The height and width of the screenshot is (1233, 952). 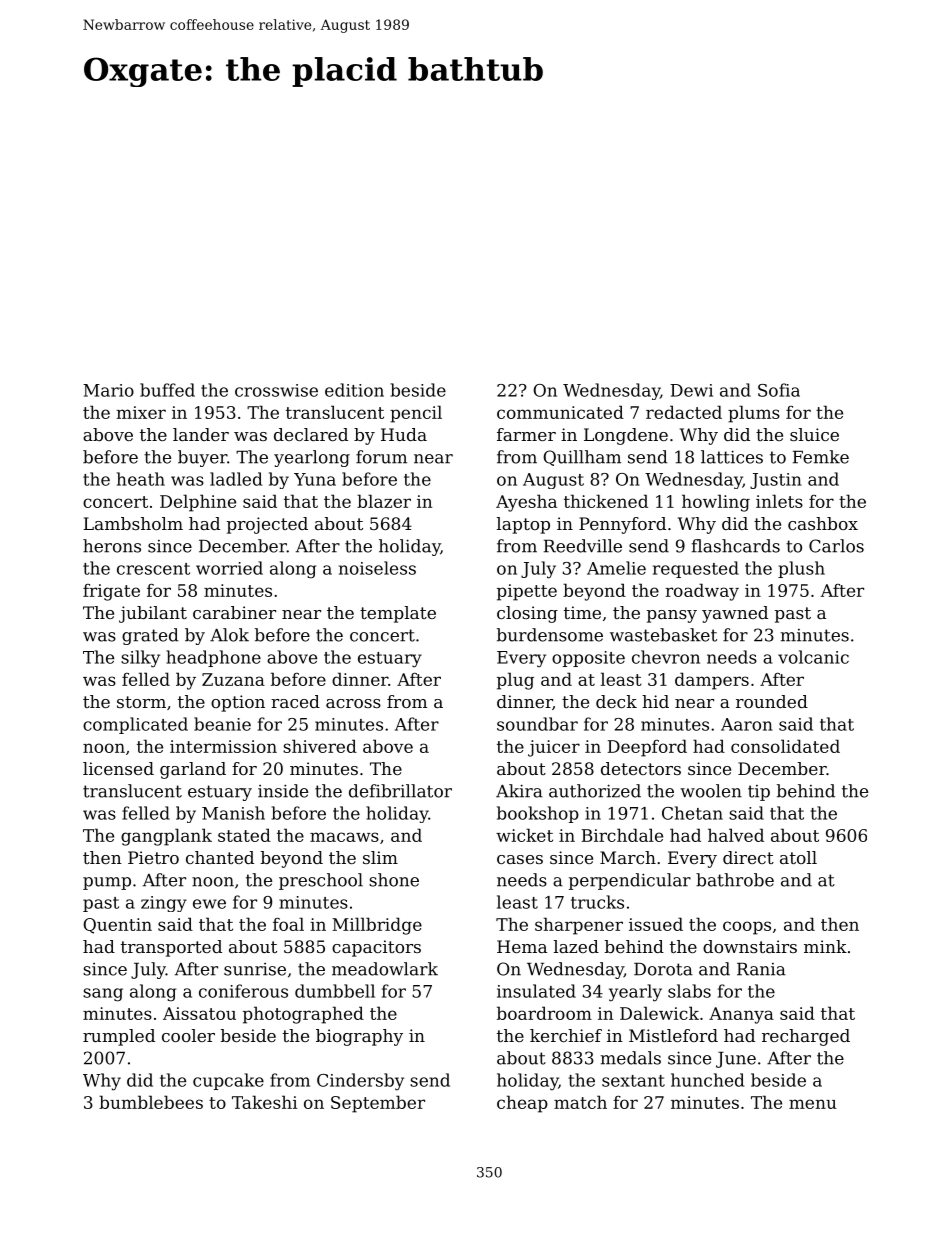 What do you see at coordinates (550, 635) in the screenshot?
I see `burdensome` at bounding box center [550, 635].
